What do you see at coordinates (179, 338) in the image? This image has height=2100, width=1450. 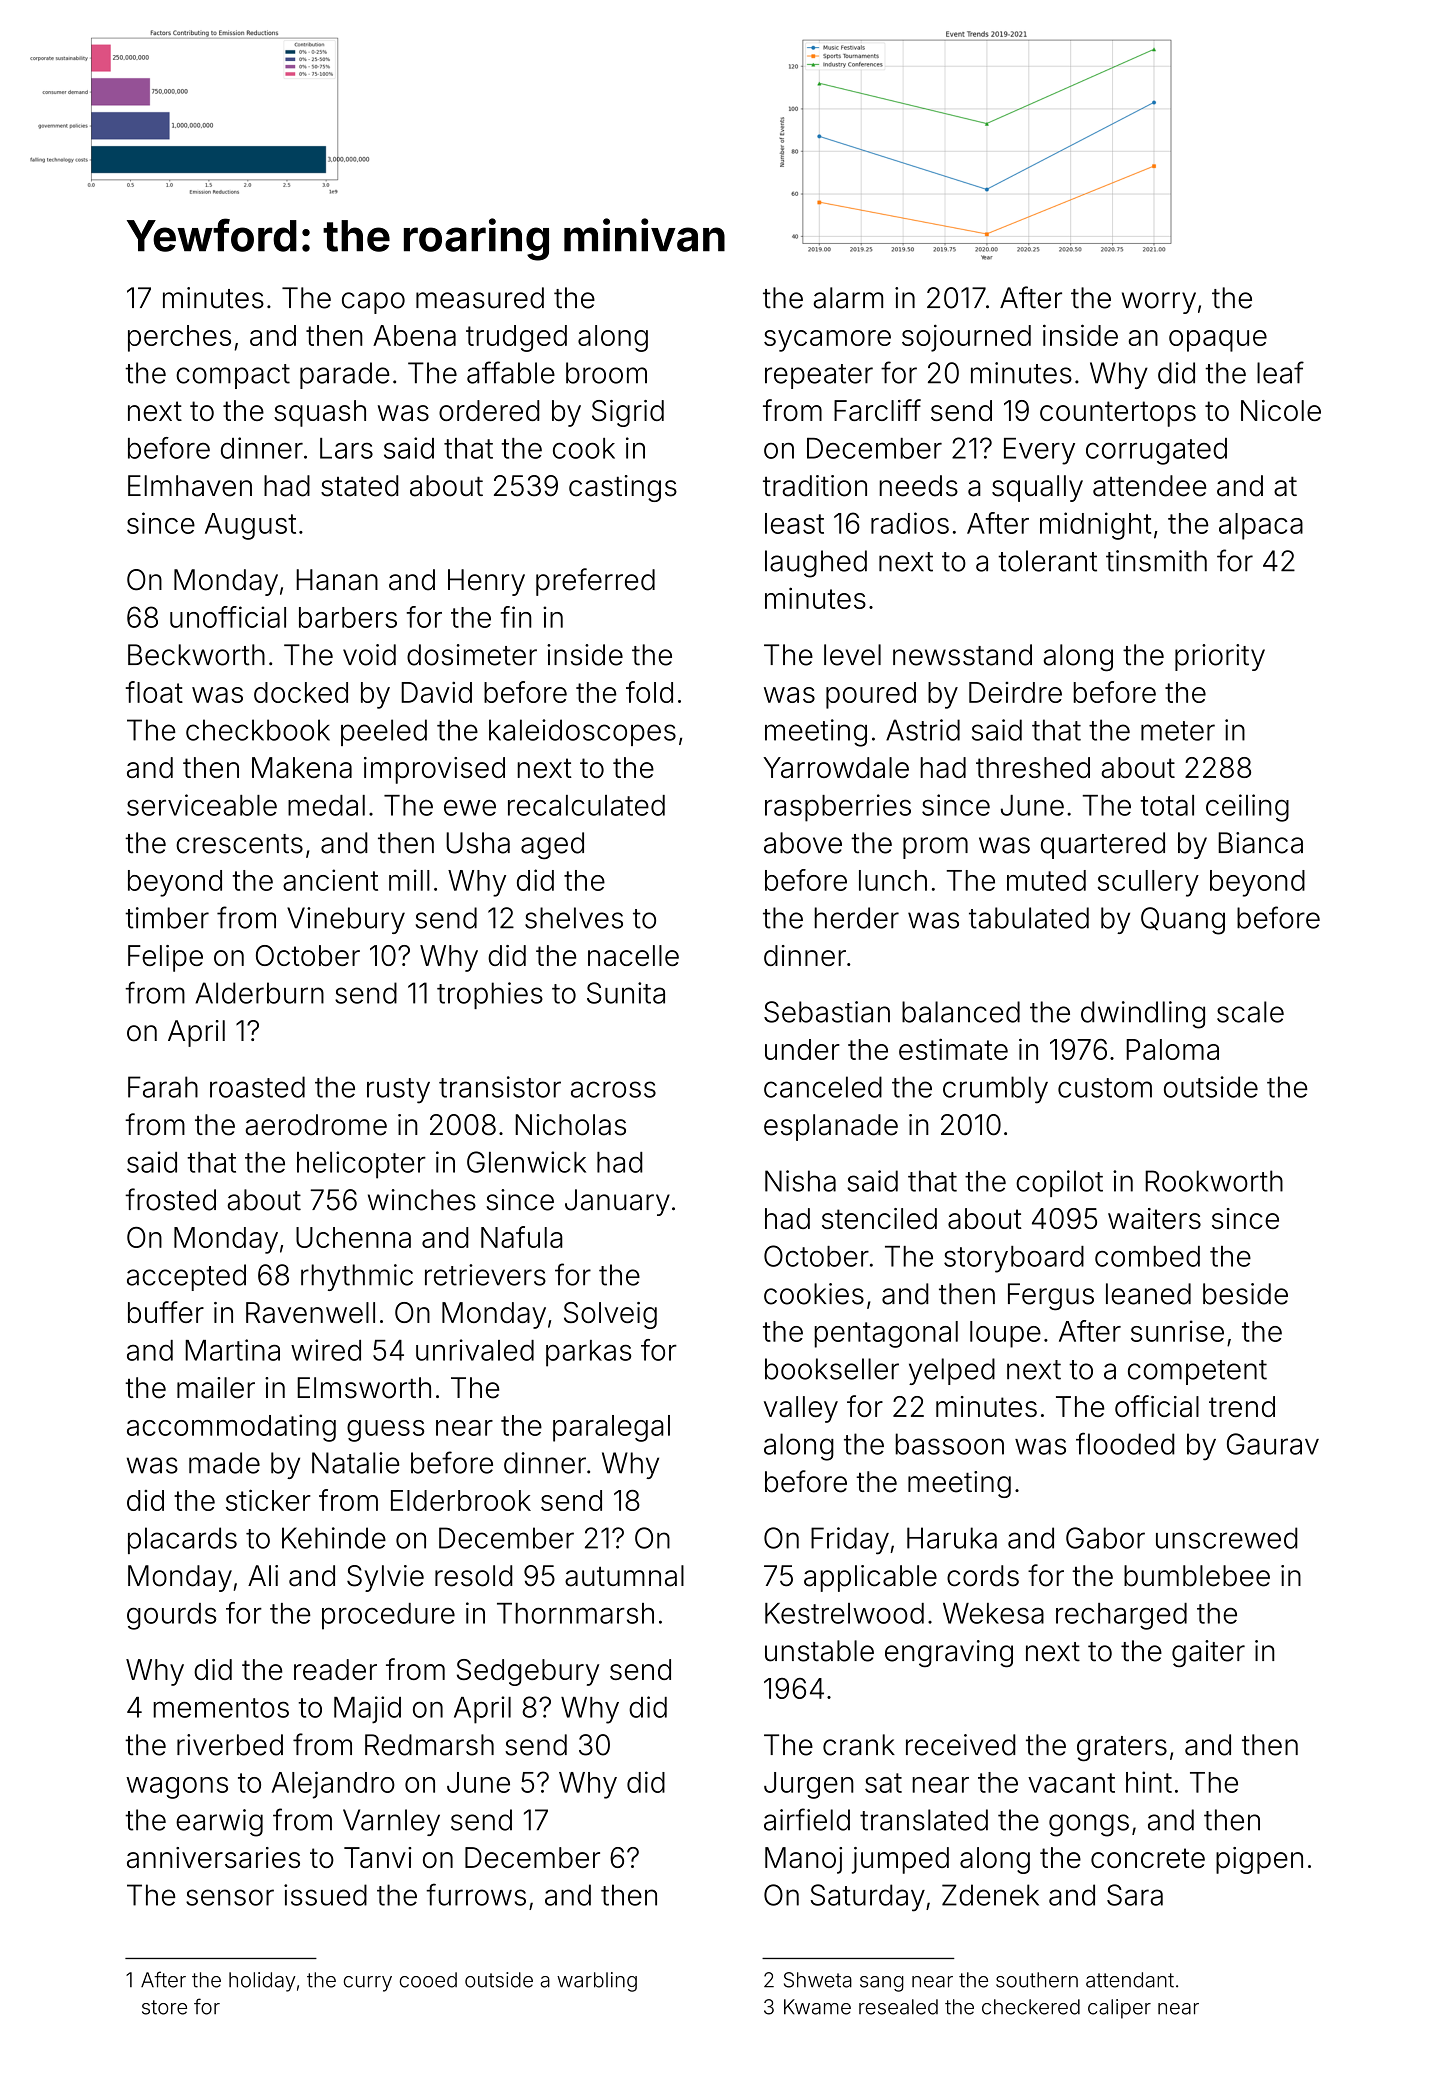 I see `perches` at bounding box center [179, 338].
